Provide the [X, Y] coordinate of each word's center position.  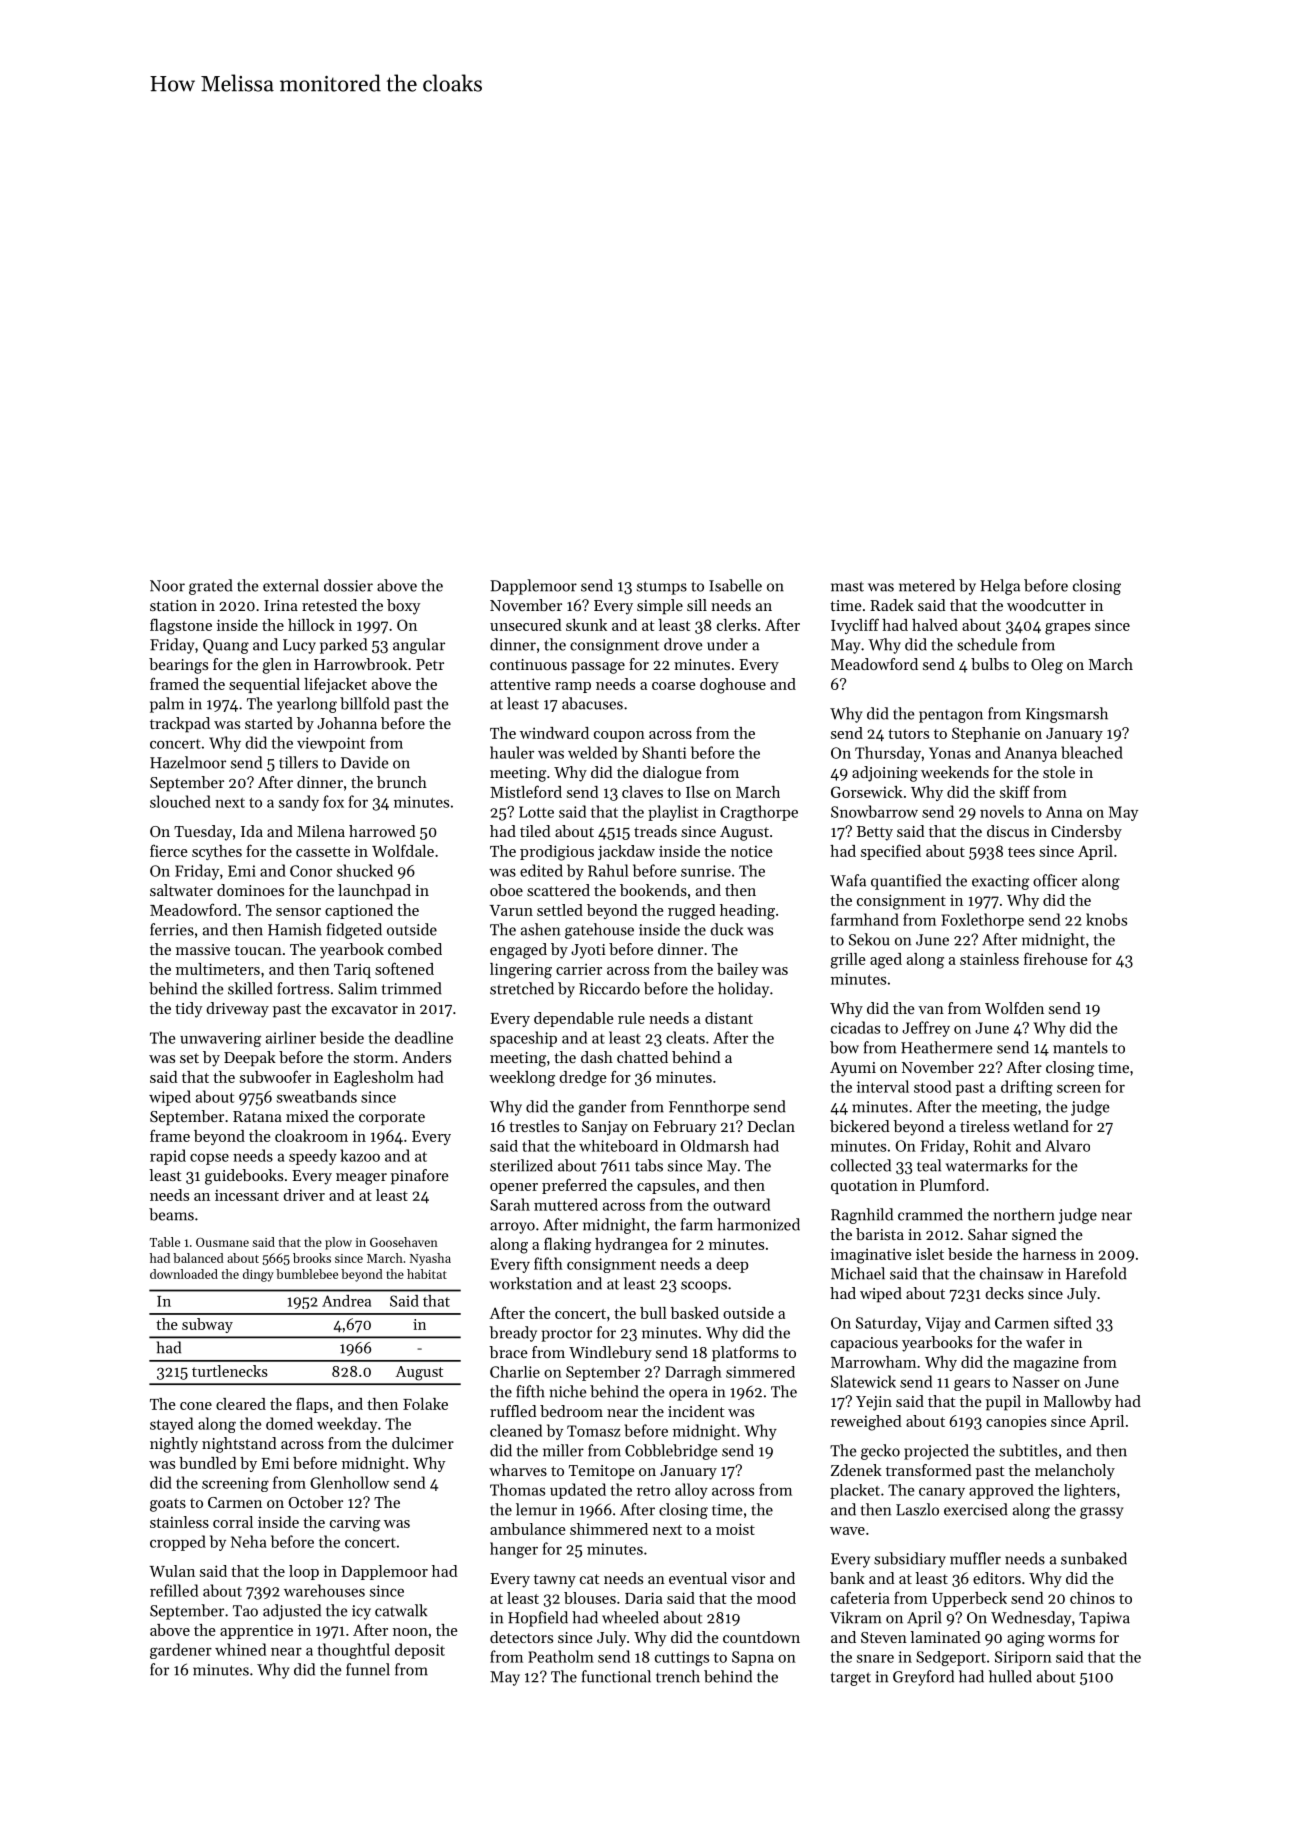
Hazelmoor [188, 762]
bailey [738, 970]
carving [355, 1524]
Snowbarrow [874, 811]
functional [616, 1676]
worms [1071, 1639]
